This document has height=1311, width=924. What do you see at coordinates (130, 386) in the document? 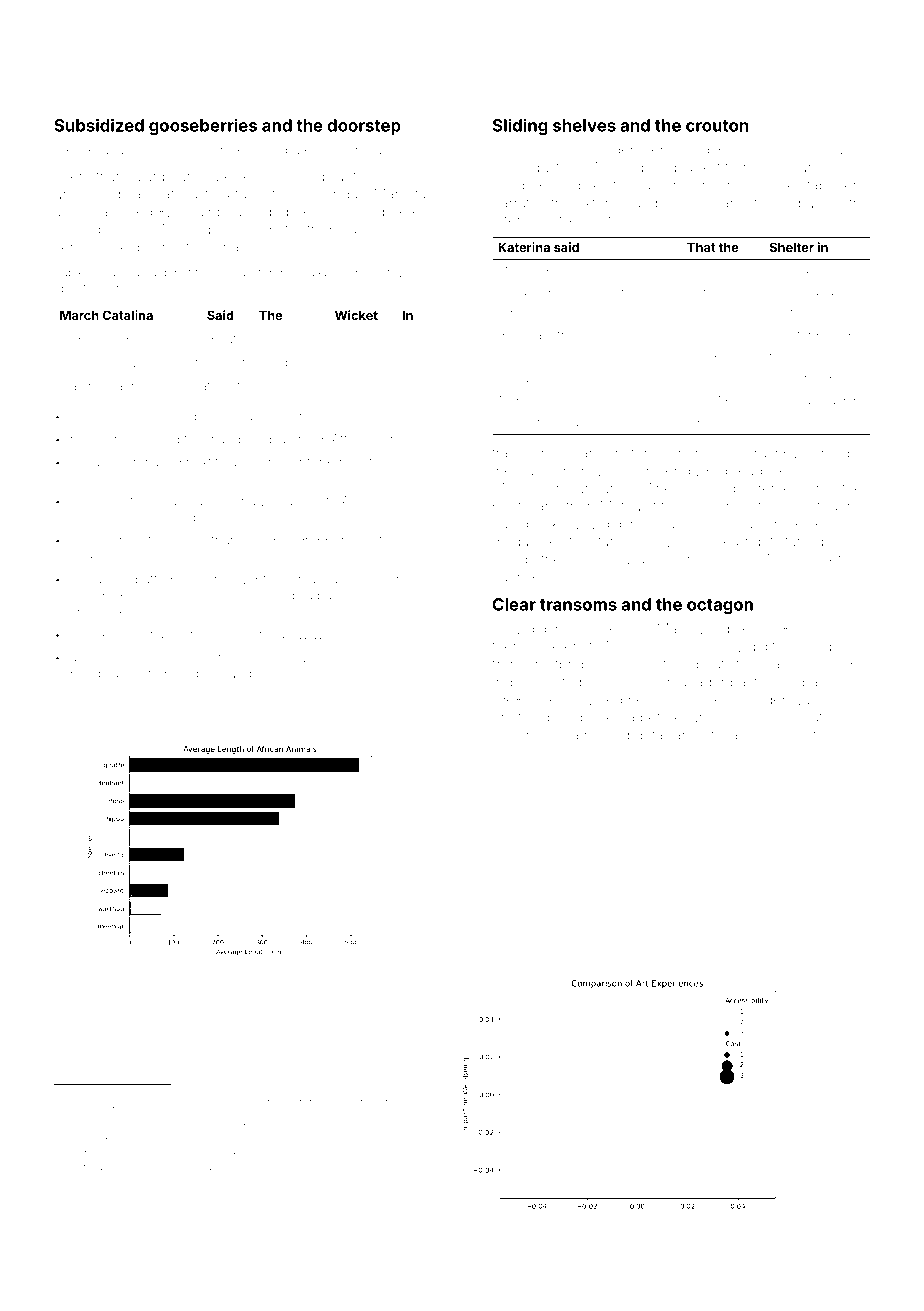
I see `manhole` at bounding box center [130, 386].
